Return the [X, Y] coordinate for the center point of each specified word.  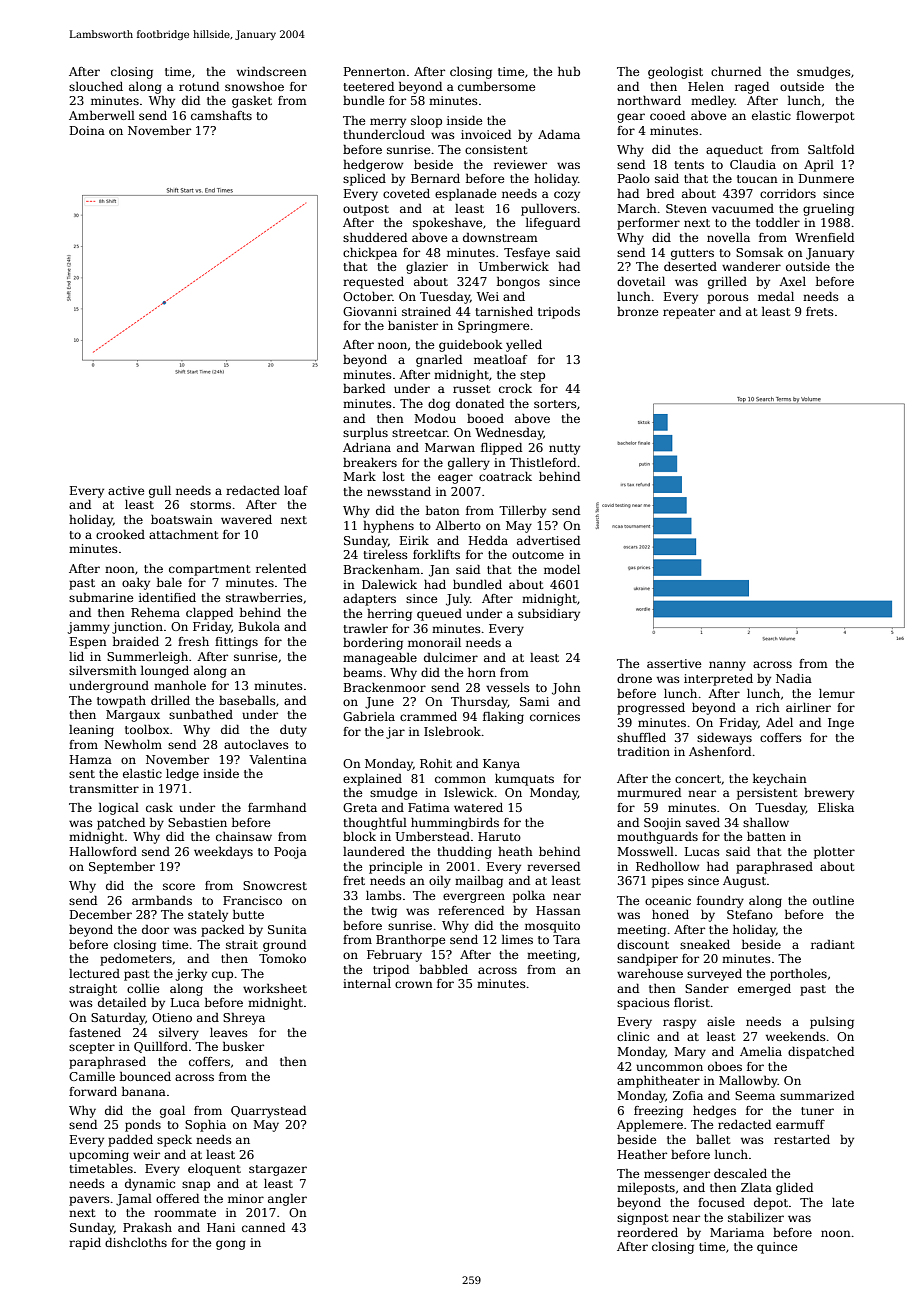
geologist [675, 73]
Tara [566, 939]
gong [231, 1245]
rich [768, 707]
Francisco [252, 900]
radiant [832, 944]
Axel [792, 281]
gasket [252, 102]
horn [482, 672]
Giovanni [370, 311]
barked [364, 388]
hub [569, 71]
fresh [193, 641]
